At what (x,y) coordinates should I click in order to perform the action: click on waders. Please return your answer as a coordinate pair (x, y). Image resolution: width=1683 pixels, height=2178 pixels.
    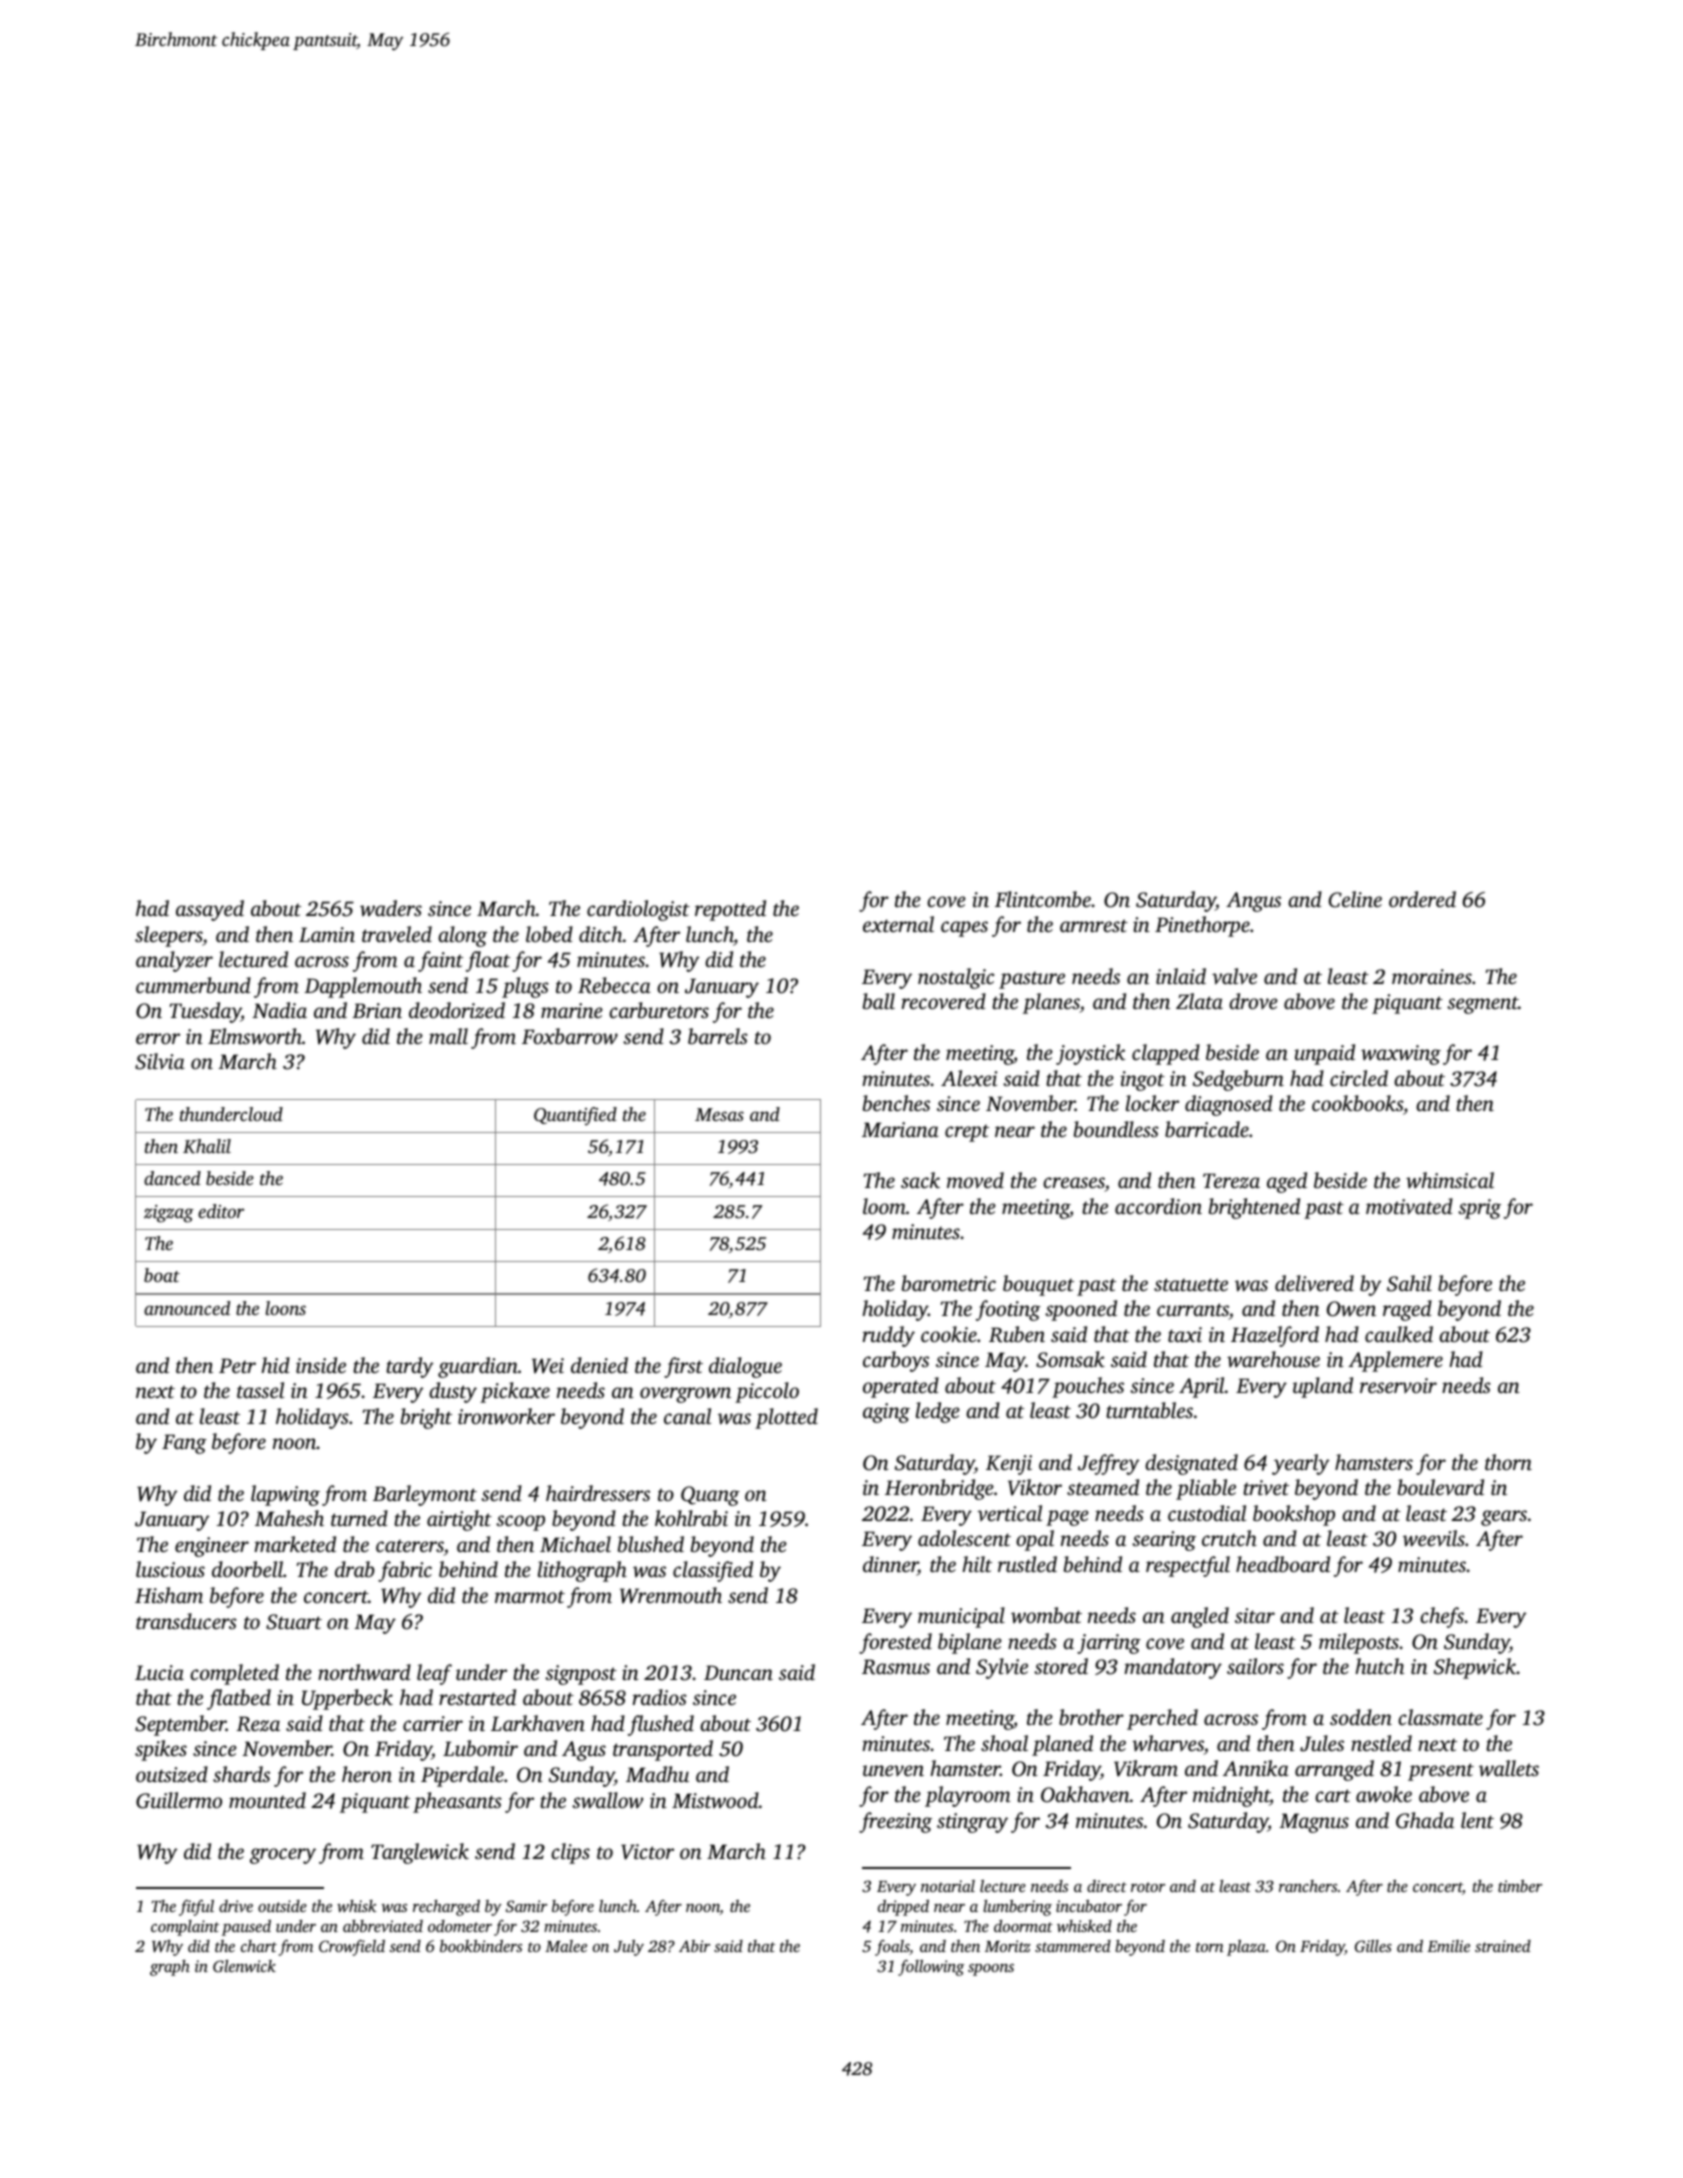
    Looking at the image, I should click on (391, 908).
